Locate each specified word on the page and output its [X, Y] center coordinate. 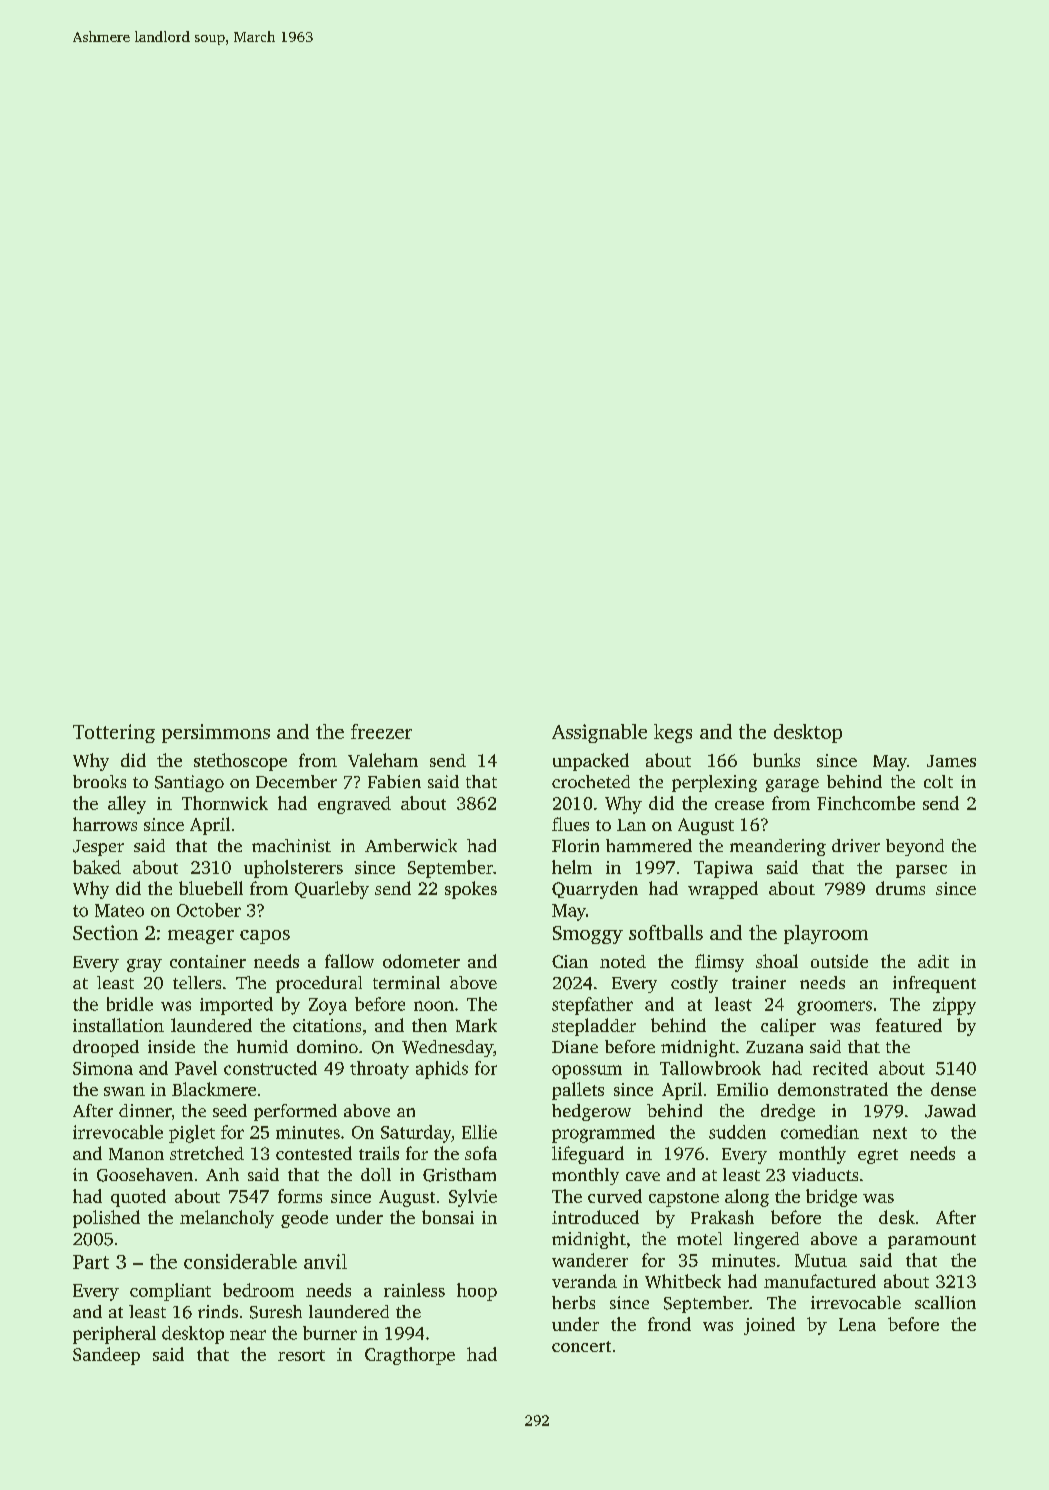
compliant [170, 1292]
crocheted [591, 781]
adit [933, 961]
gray [144, 965]
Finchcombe [866, 803]
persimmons [216, 733]
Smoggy [588, 935]
